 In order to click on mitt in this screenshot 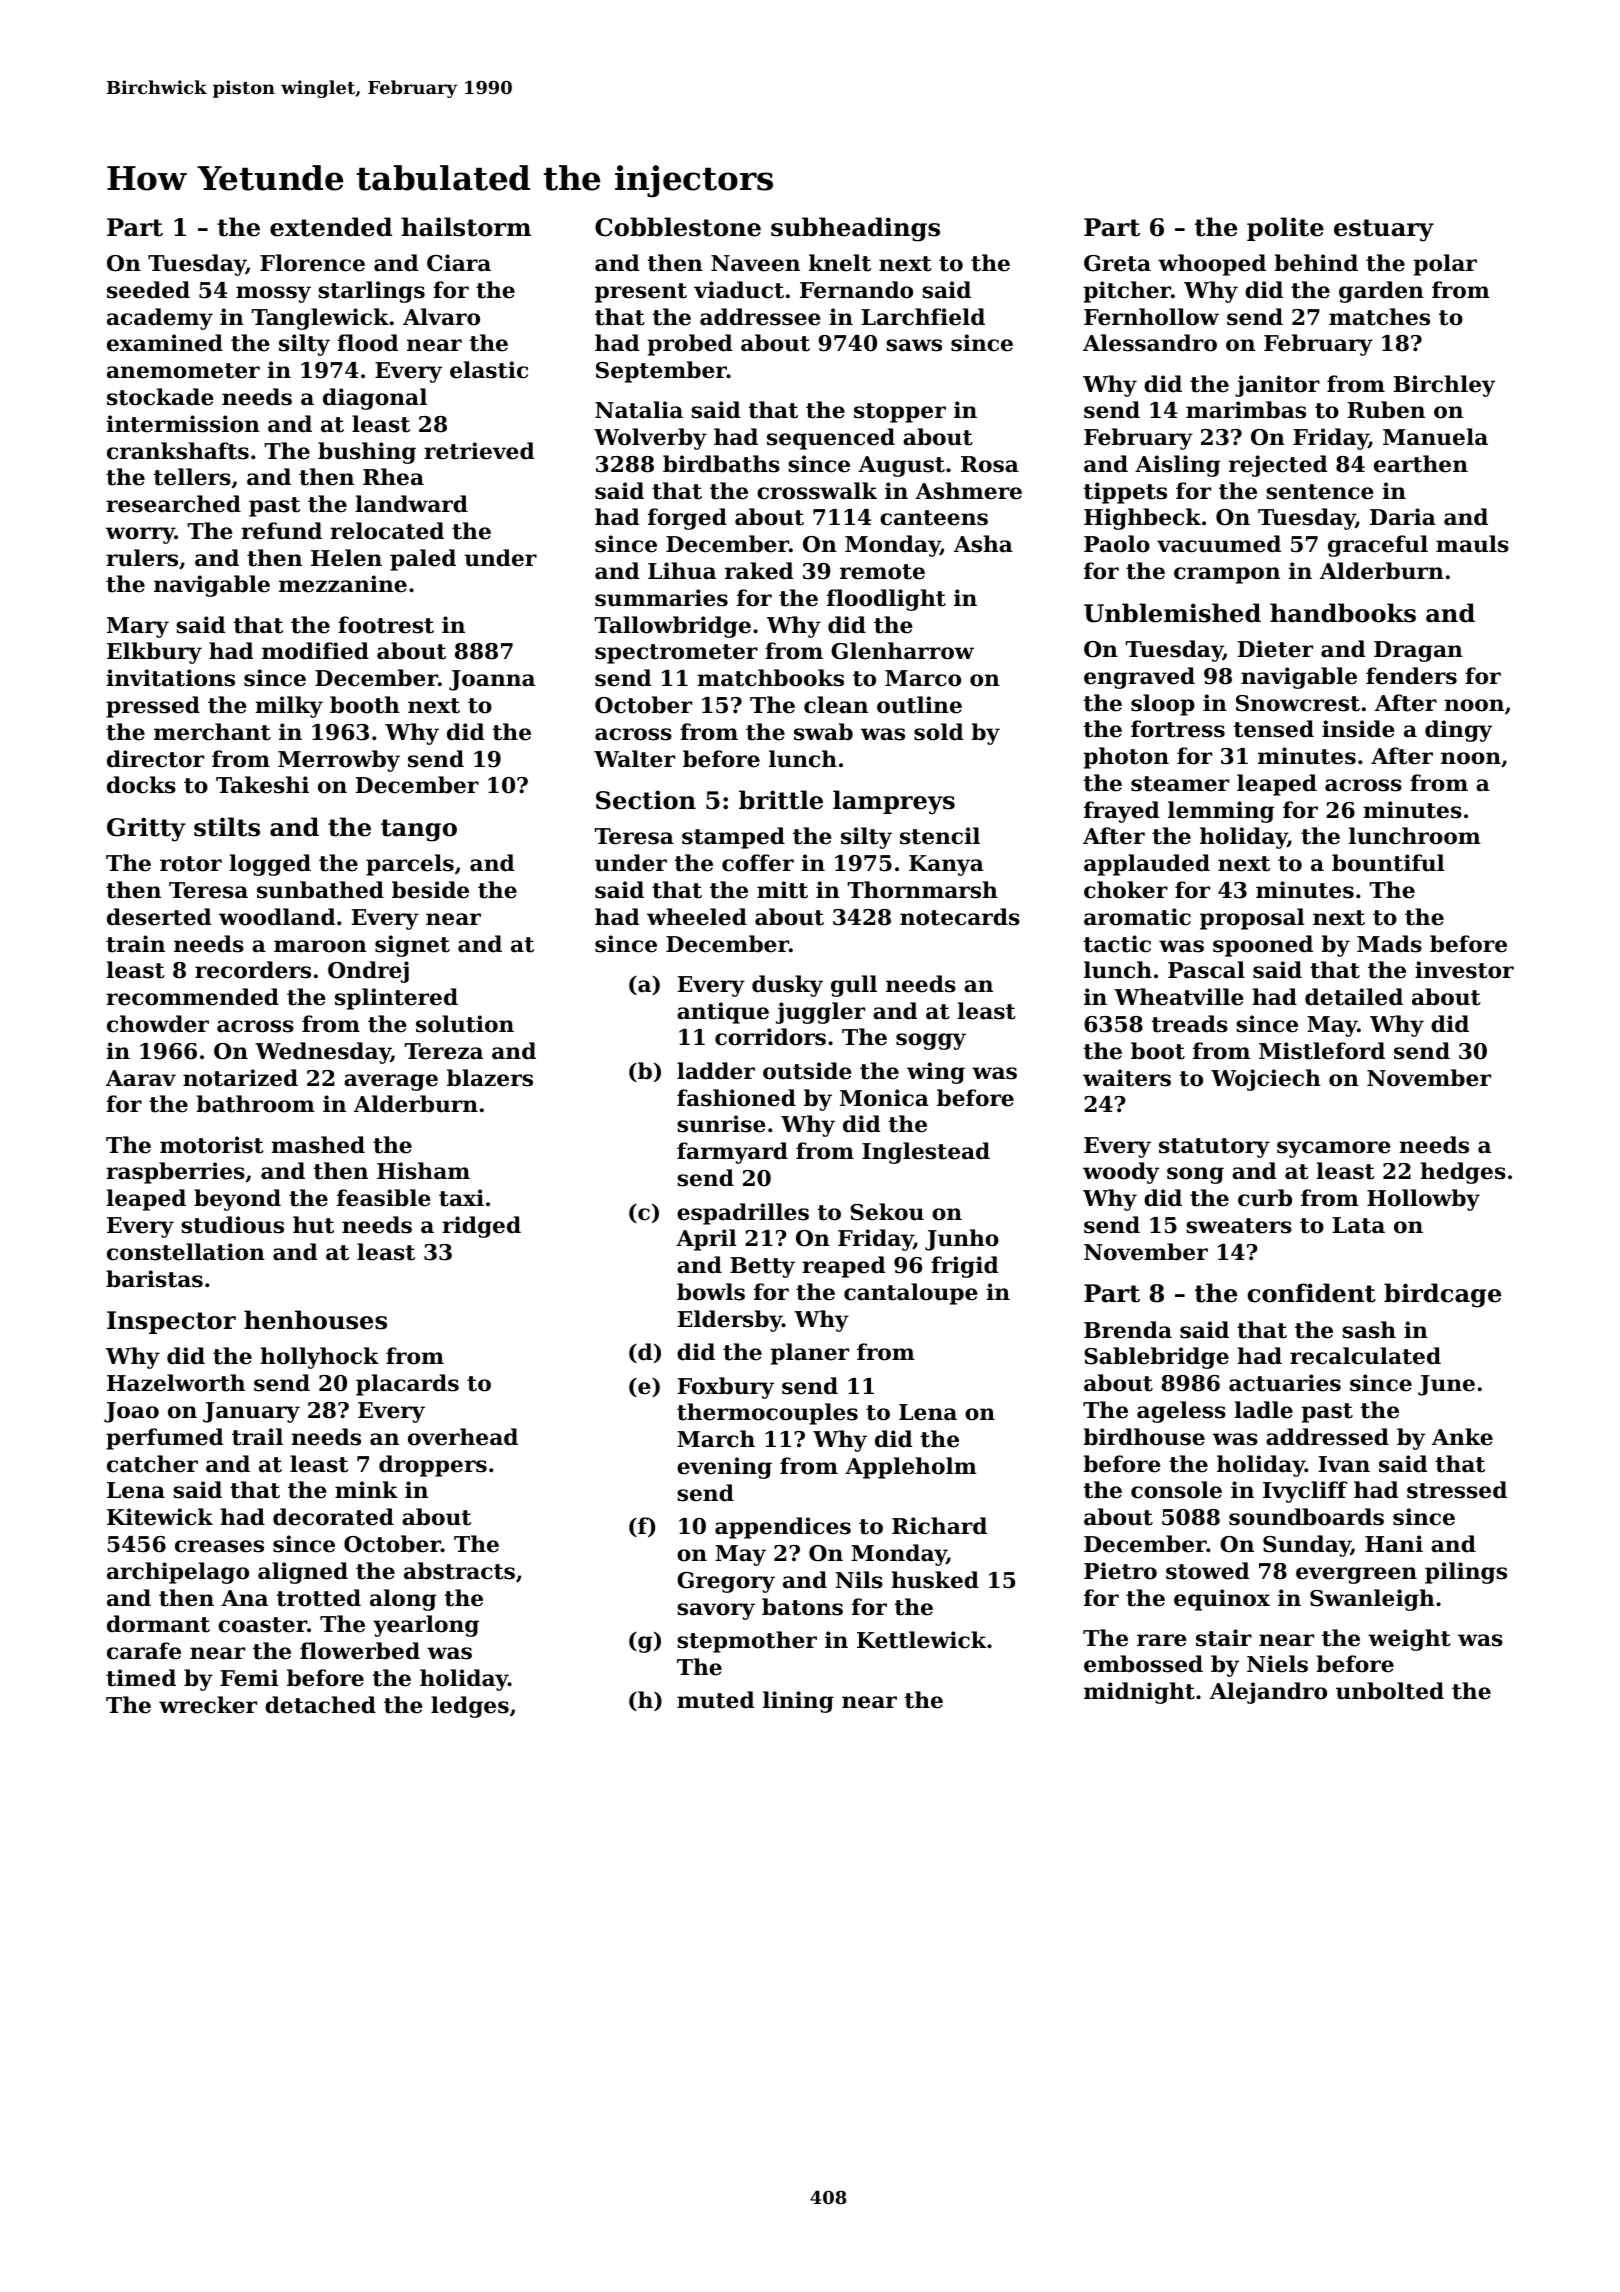, I will do `click(782, 890)`.
